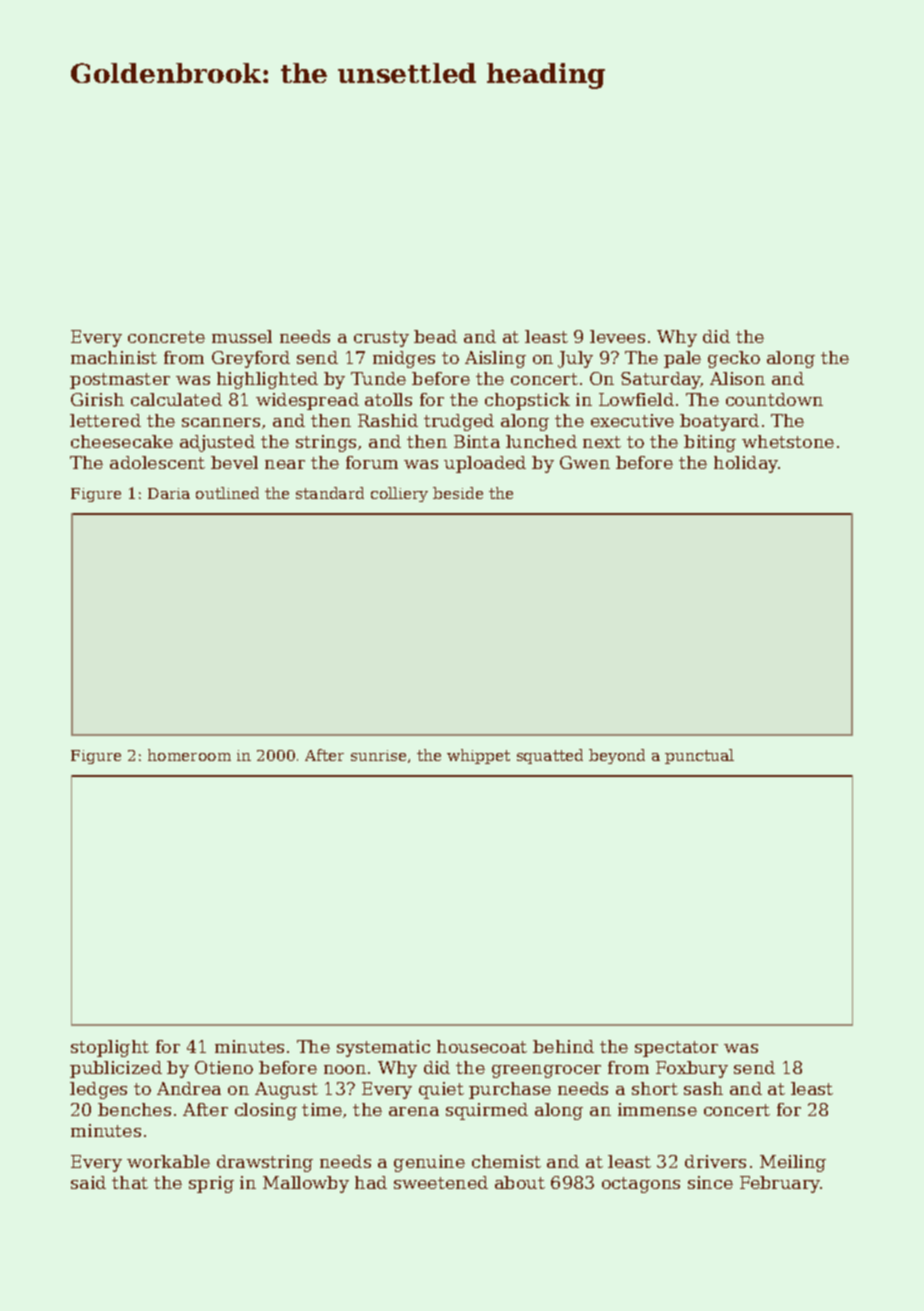 This screenshot has width=924, height=1311. I want to click on said, so click(88, 1182).
